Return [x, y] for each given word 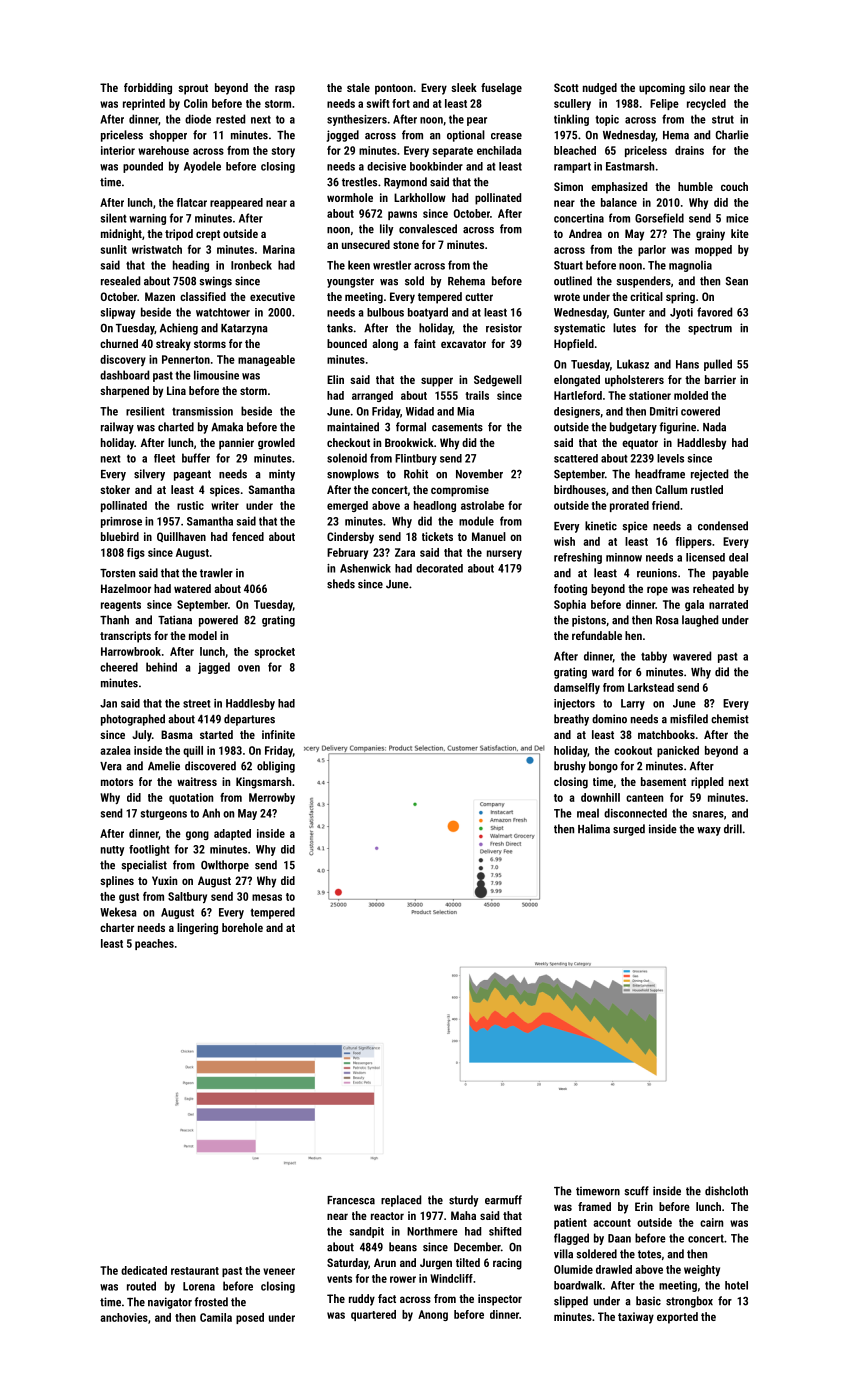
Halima [594, 829]
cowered [700, 411]
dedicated [144, 1270]
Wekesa [118, 912]
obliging [276, 767]
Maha [463, 1215]
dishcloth [726, 1191]
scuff [637, 1191]
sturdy [464, 1201]
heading [191, 266]
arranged [372, 396]
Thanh [114, 620]
